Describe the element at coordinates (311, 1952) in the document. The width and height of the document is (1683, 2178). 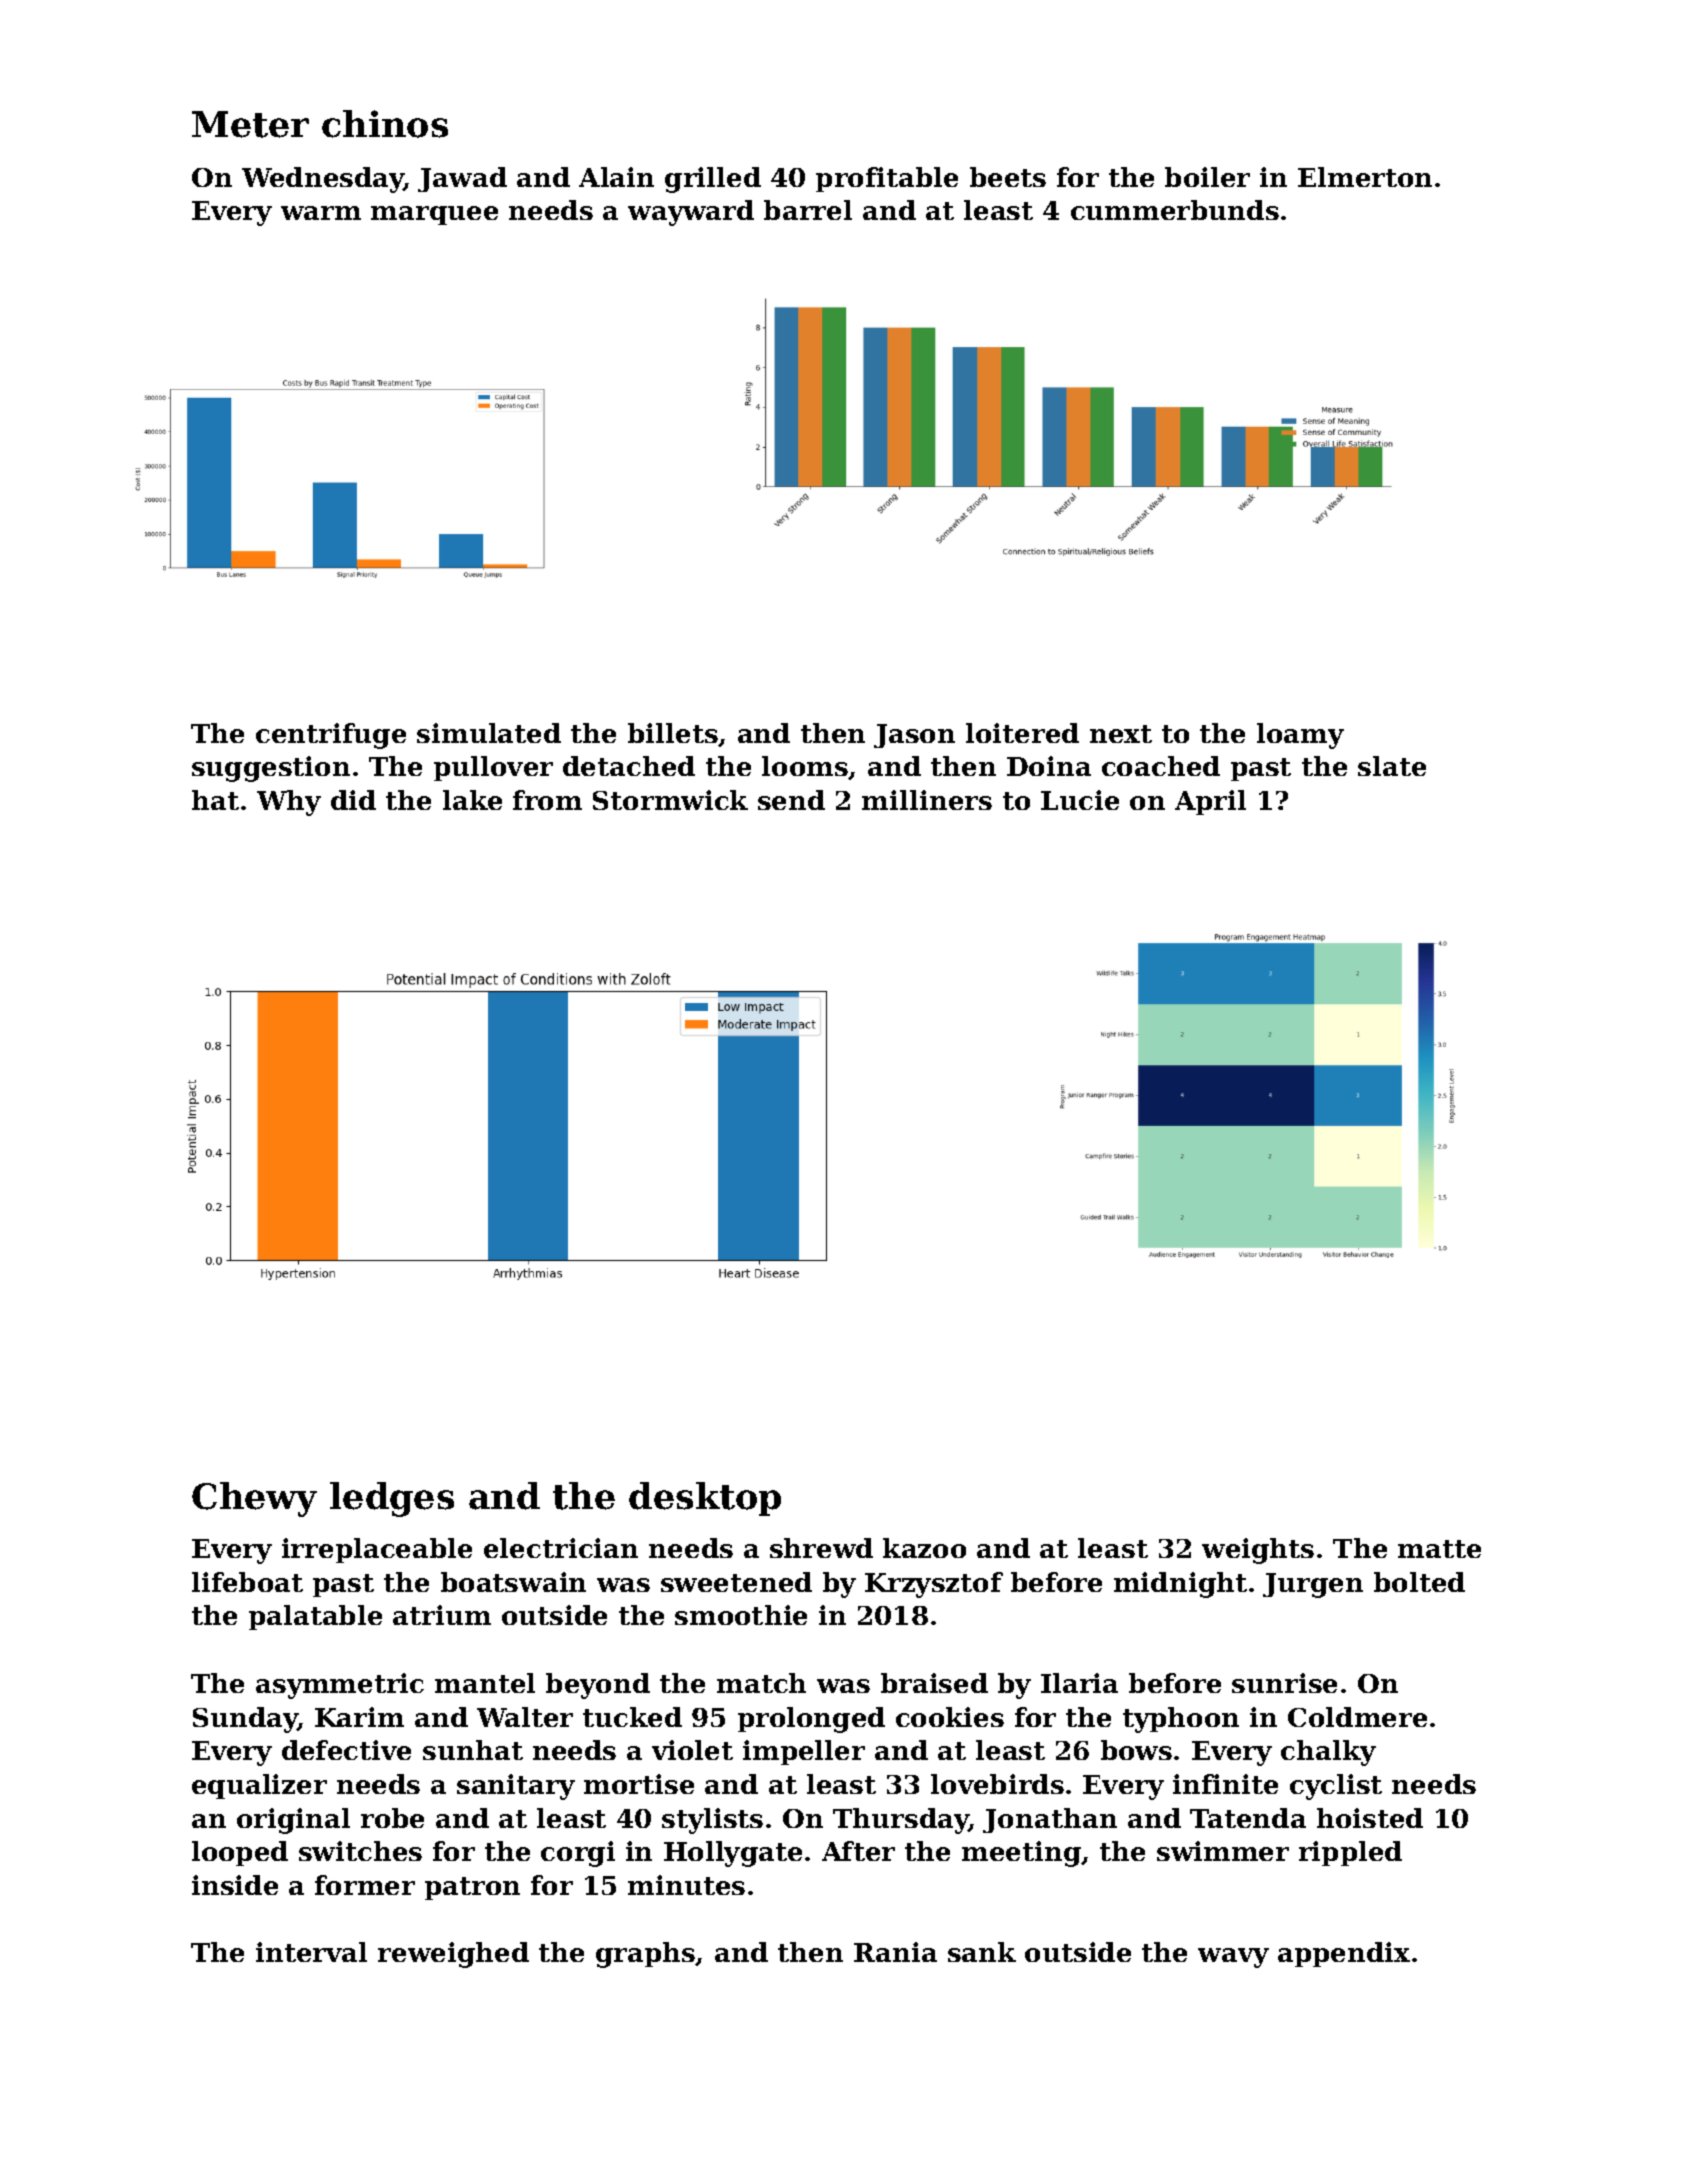
I see `interval` at that location.
